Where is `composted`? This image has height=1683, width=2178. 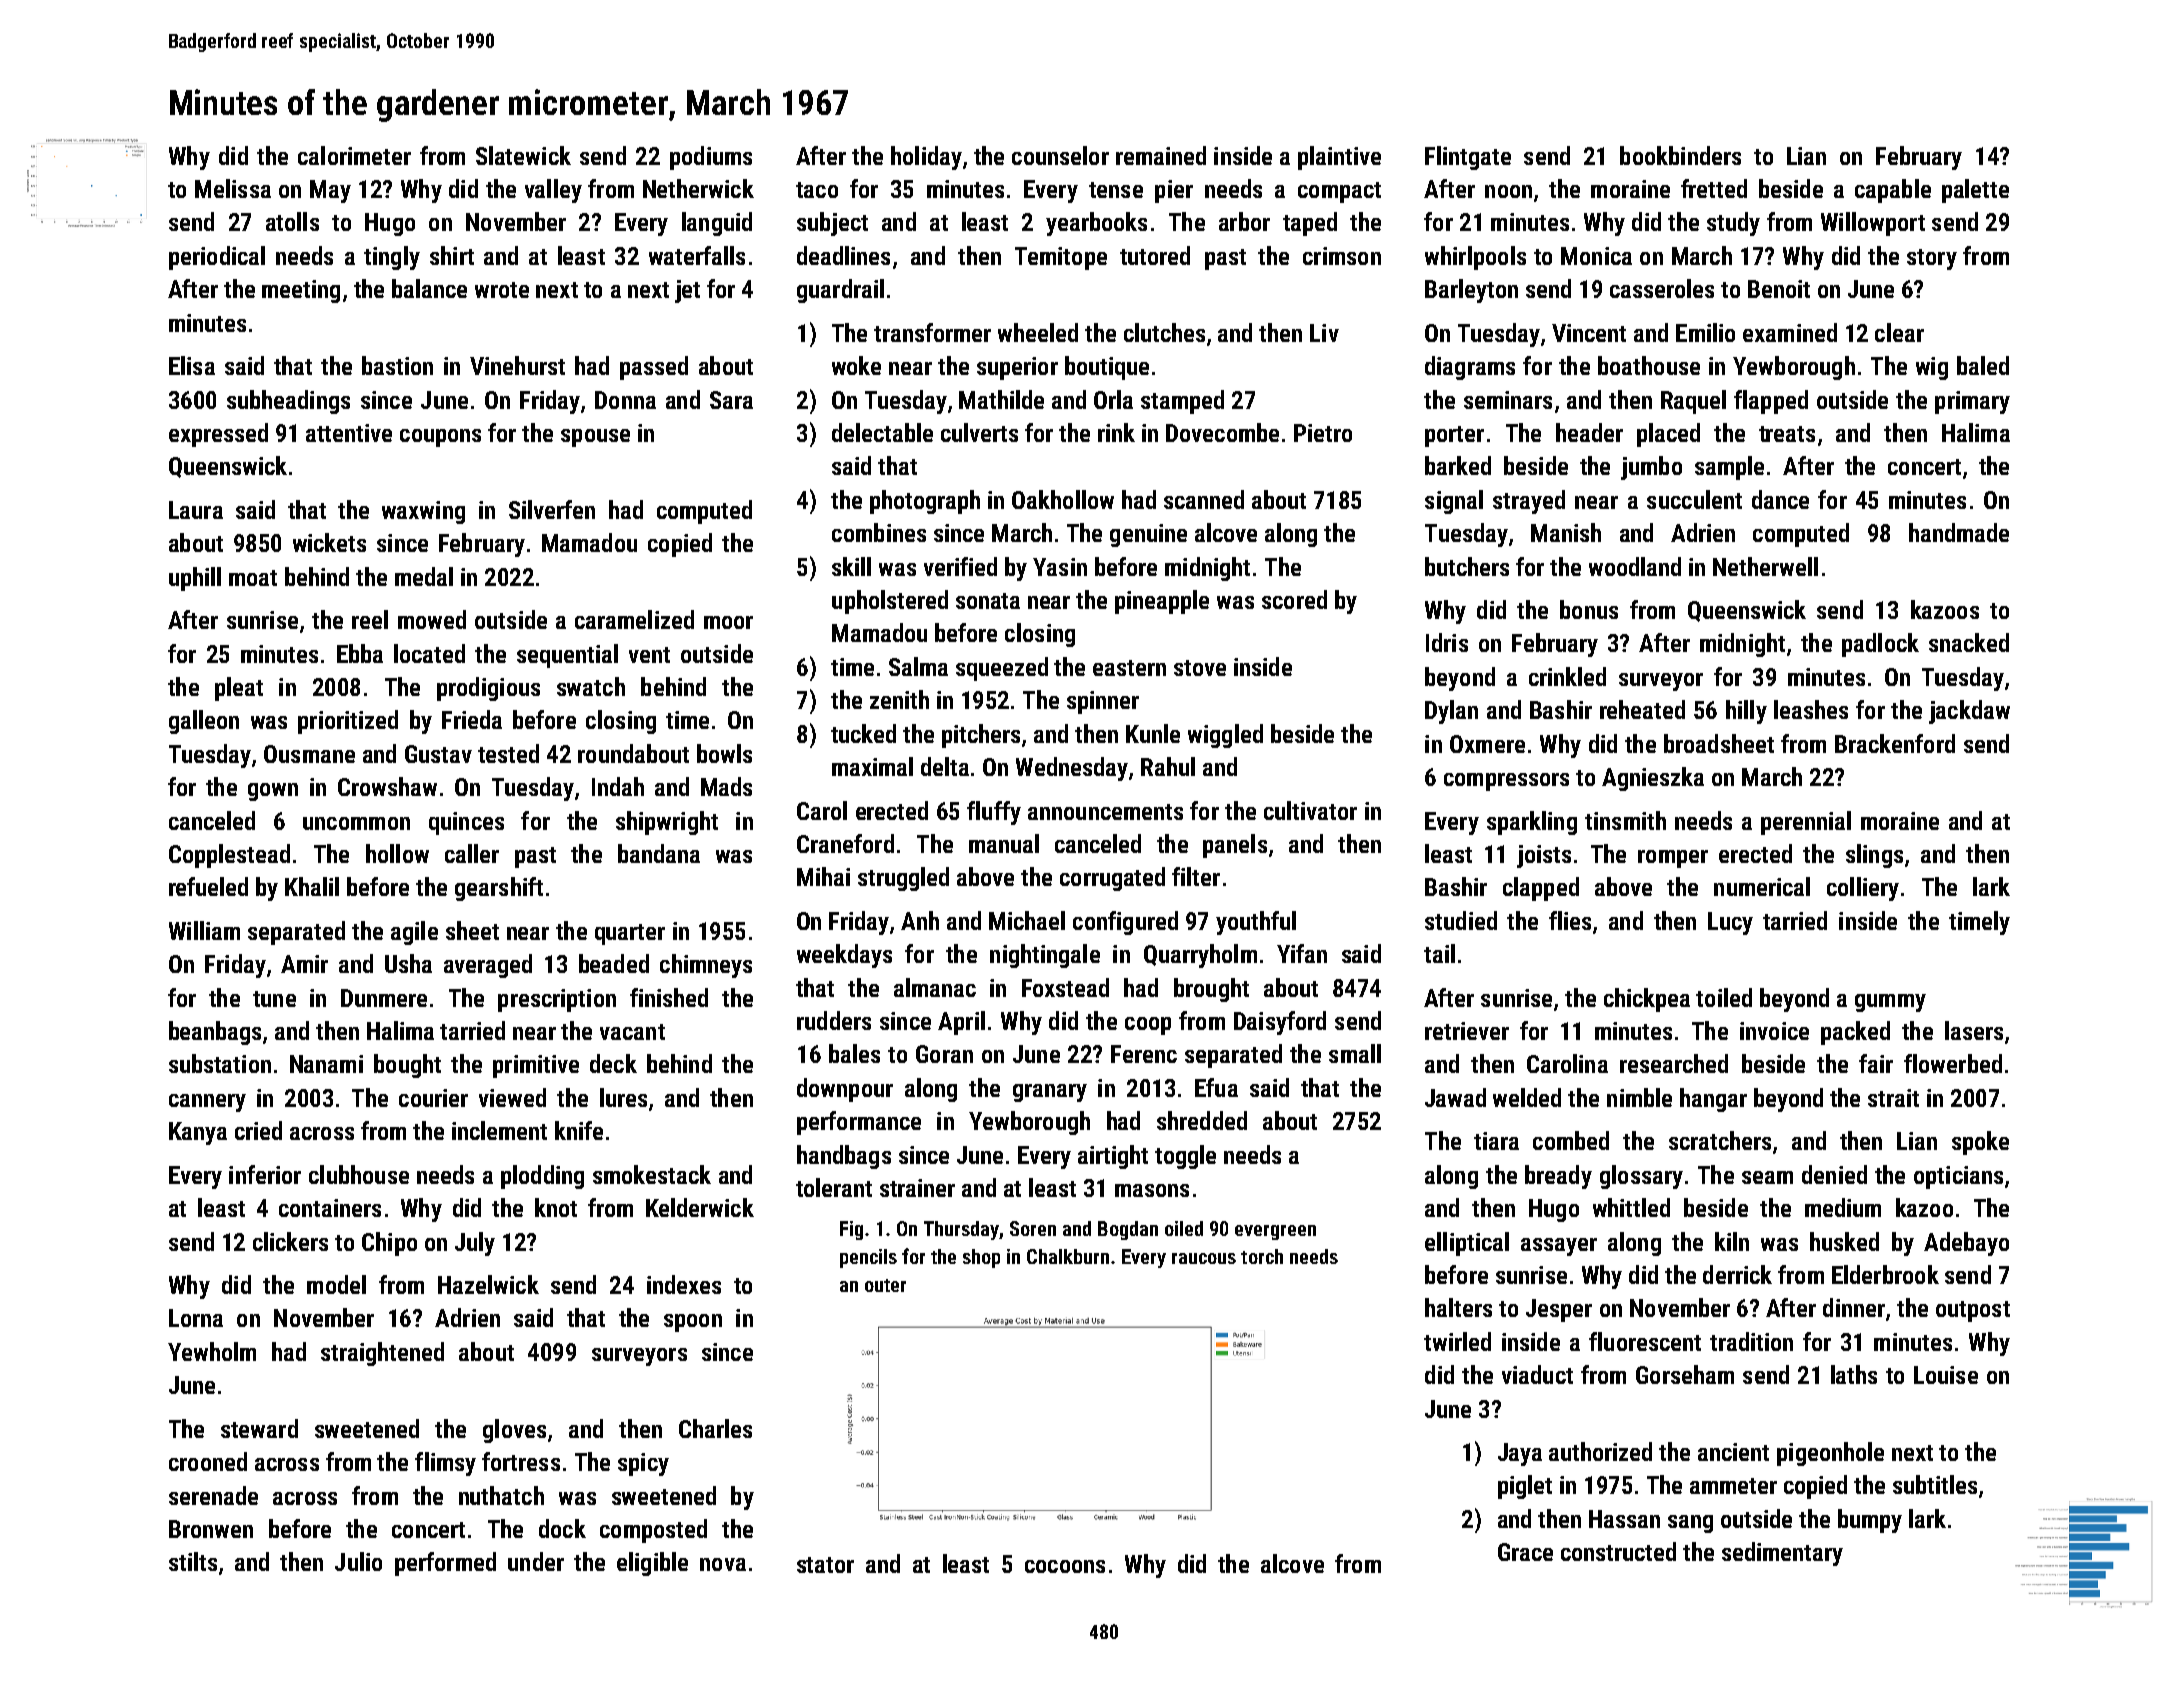 composted is located at coordinates (653, 1531).
